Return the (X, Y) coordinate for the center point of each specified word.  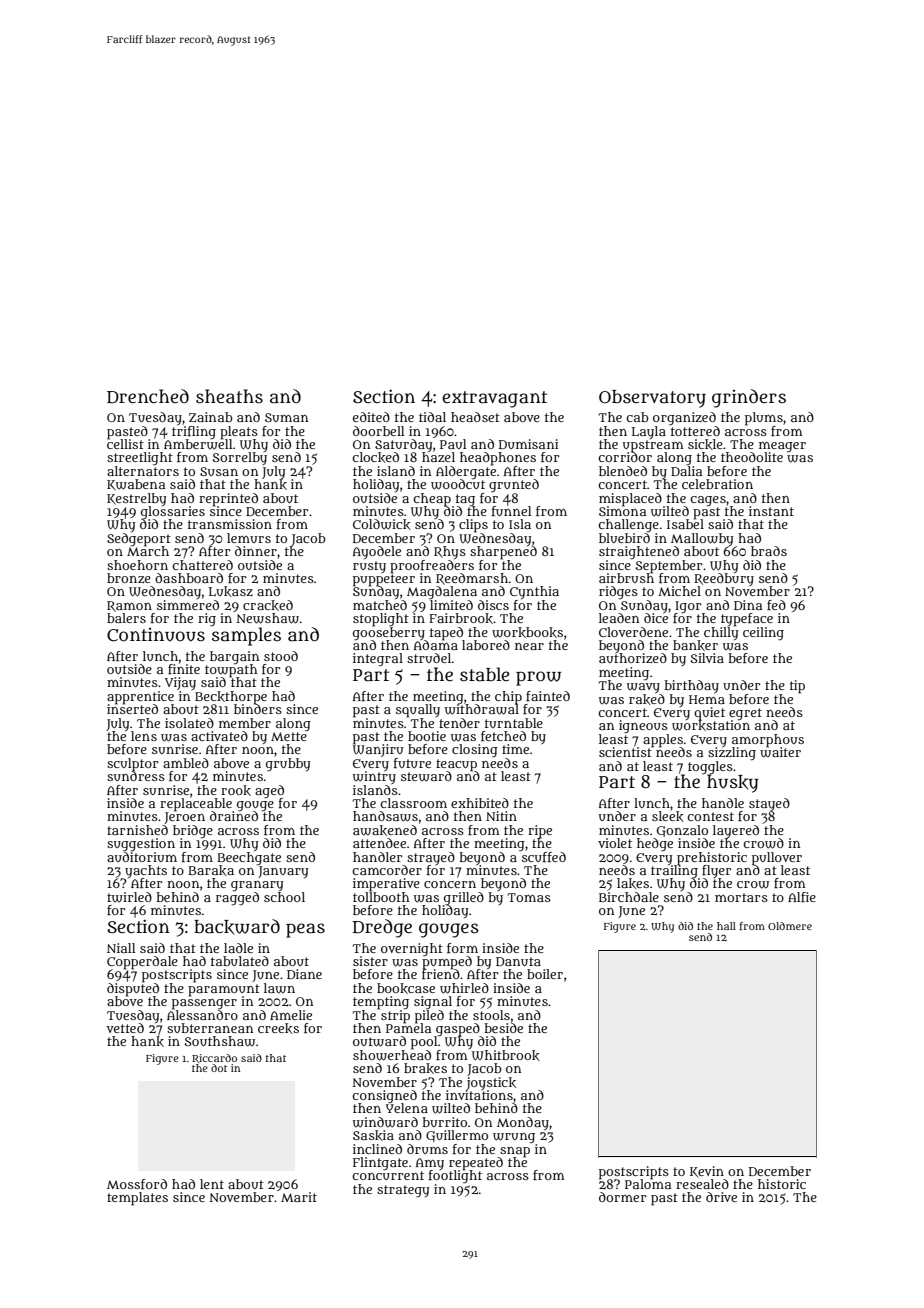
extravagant (494, 399)
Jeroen (184, 818)
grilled (464, 898)
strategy (403, 1191)
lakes (633, 883)
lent (212, 1184)
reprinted (228, 499)
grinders (749, 398)
